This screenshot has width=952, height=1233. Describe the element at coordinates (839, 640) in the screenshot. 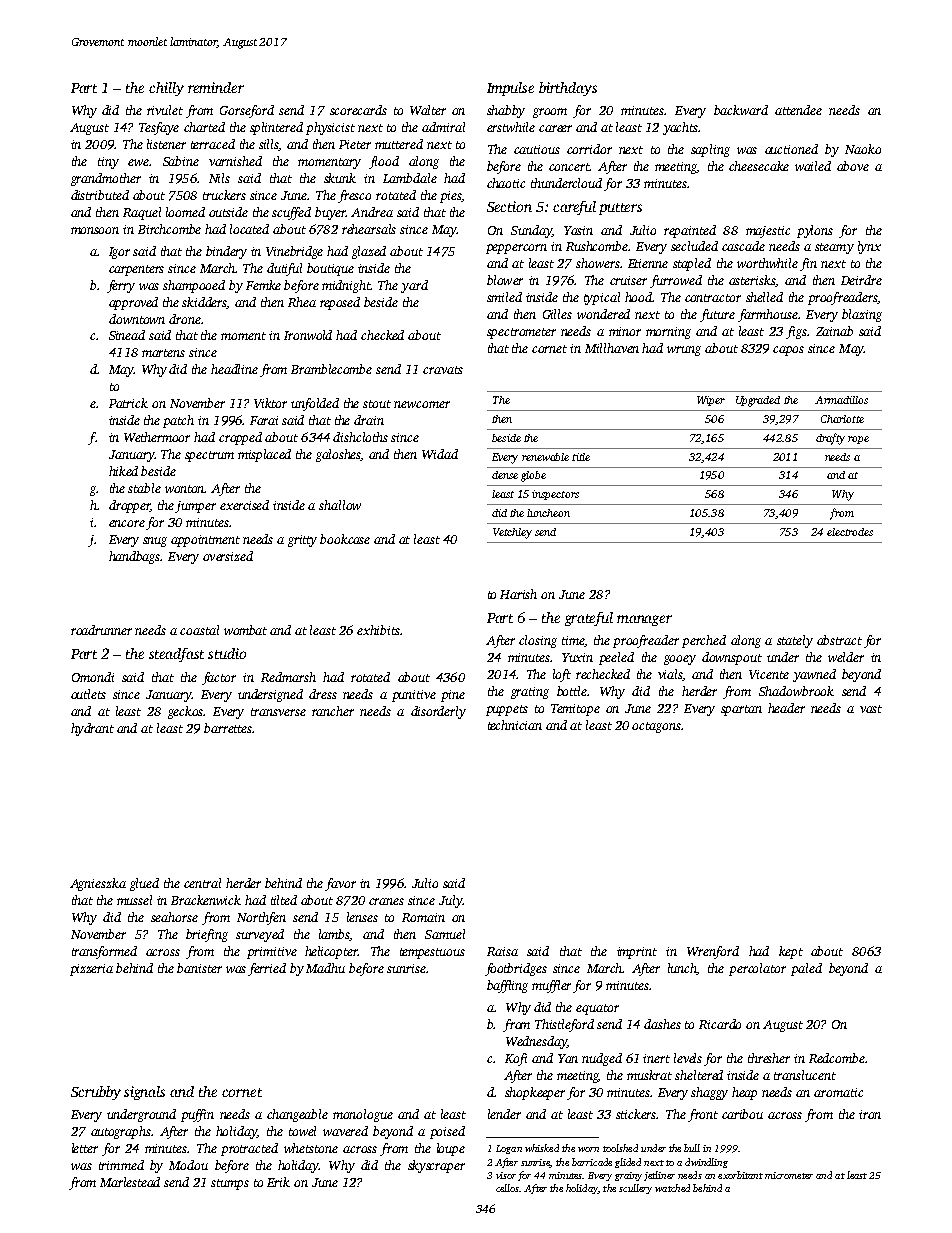

I see `abstract` at that location.
